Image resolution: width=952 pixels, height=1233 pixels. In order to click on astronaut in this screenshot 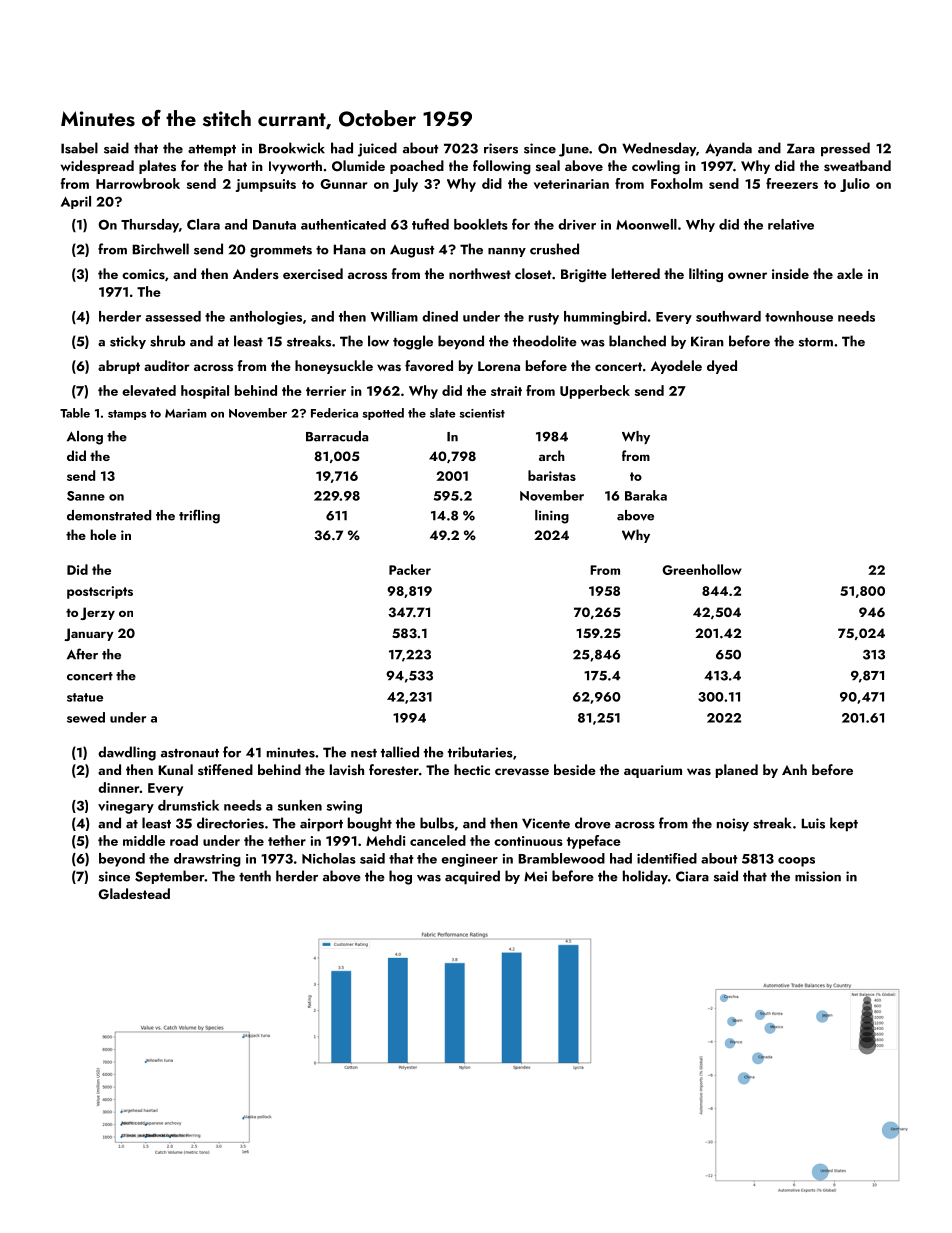, I will do `click(190, 753)`.
